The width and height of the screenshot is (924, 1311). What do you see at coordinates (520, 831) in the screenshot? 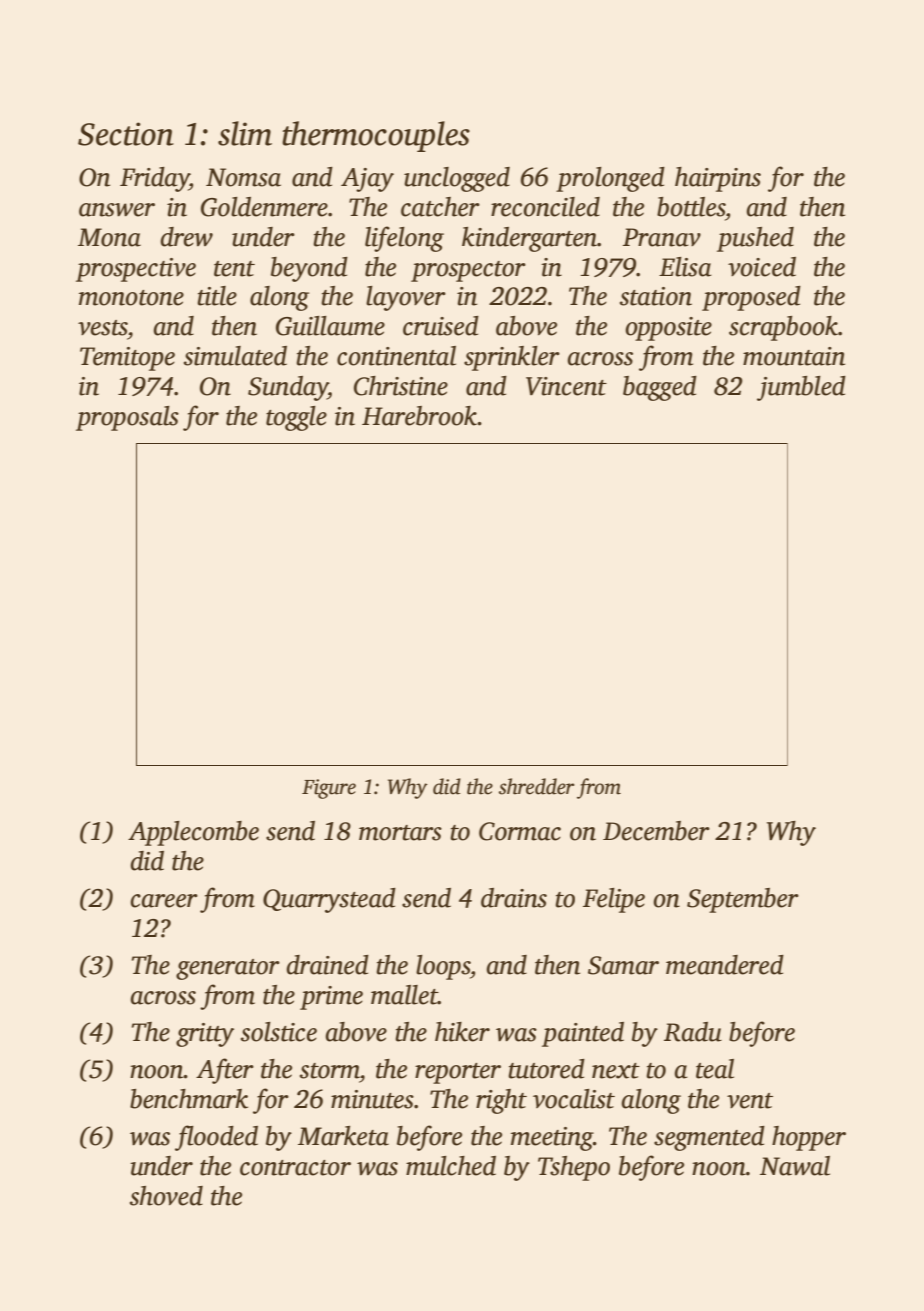
I see `Cormac` at bounding box center [520, 831].
